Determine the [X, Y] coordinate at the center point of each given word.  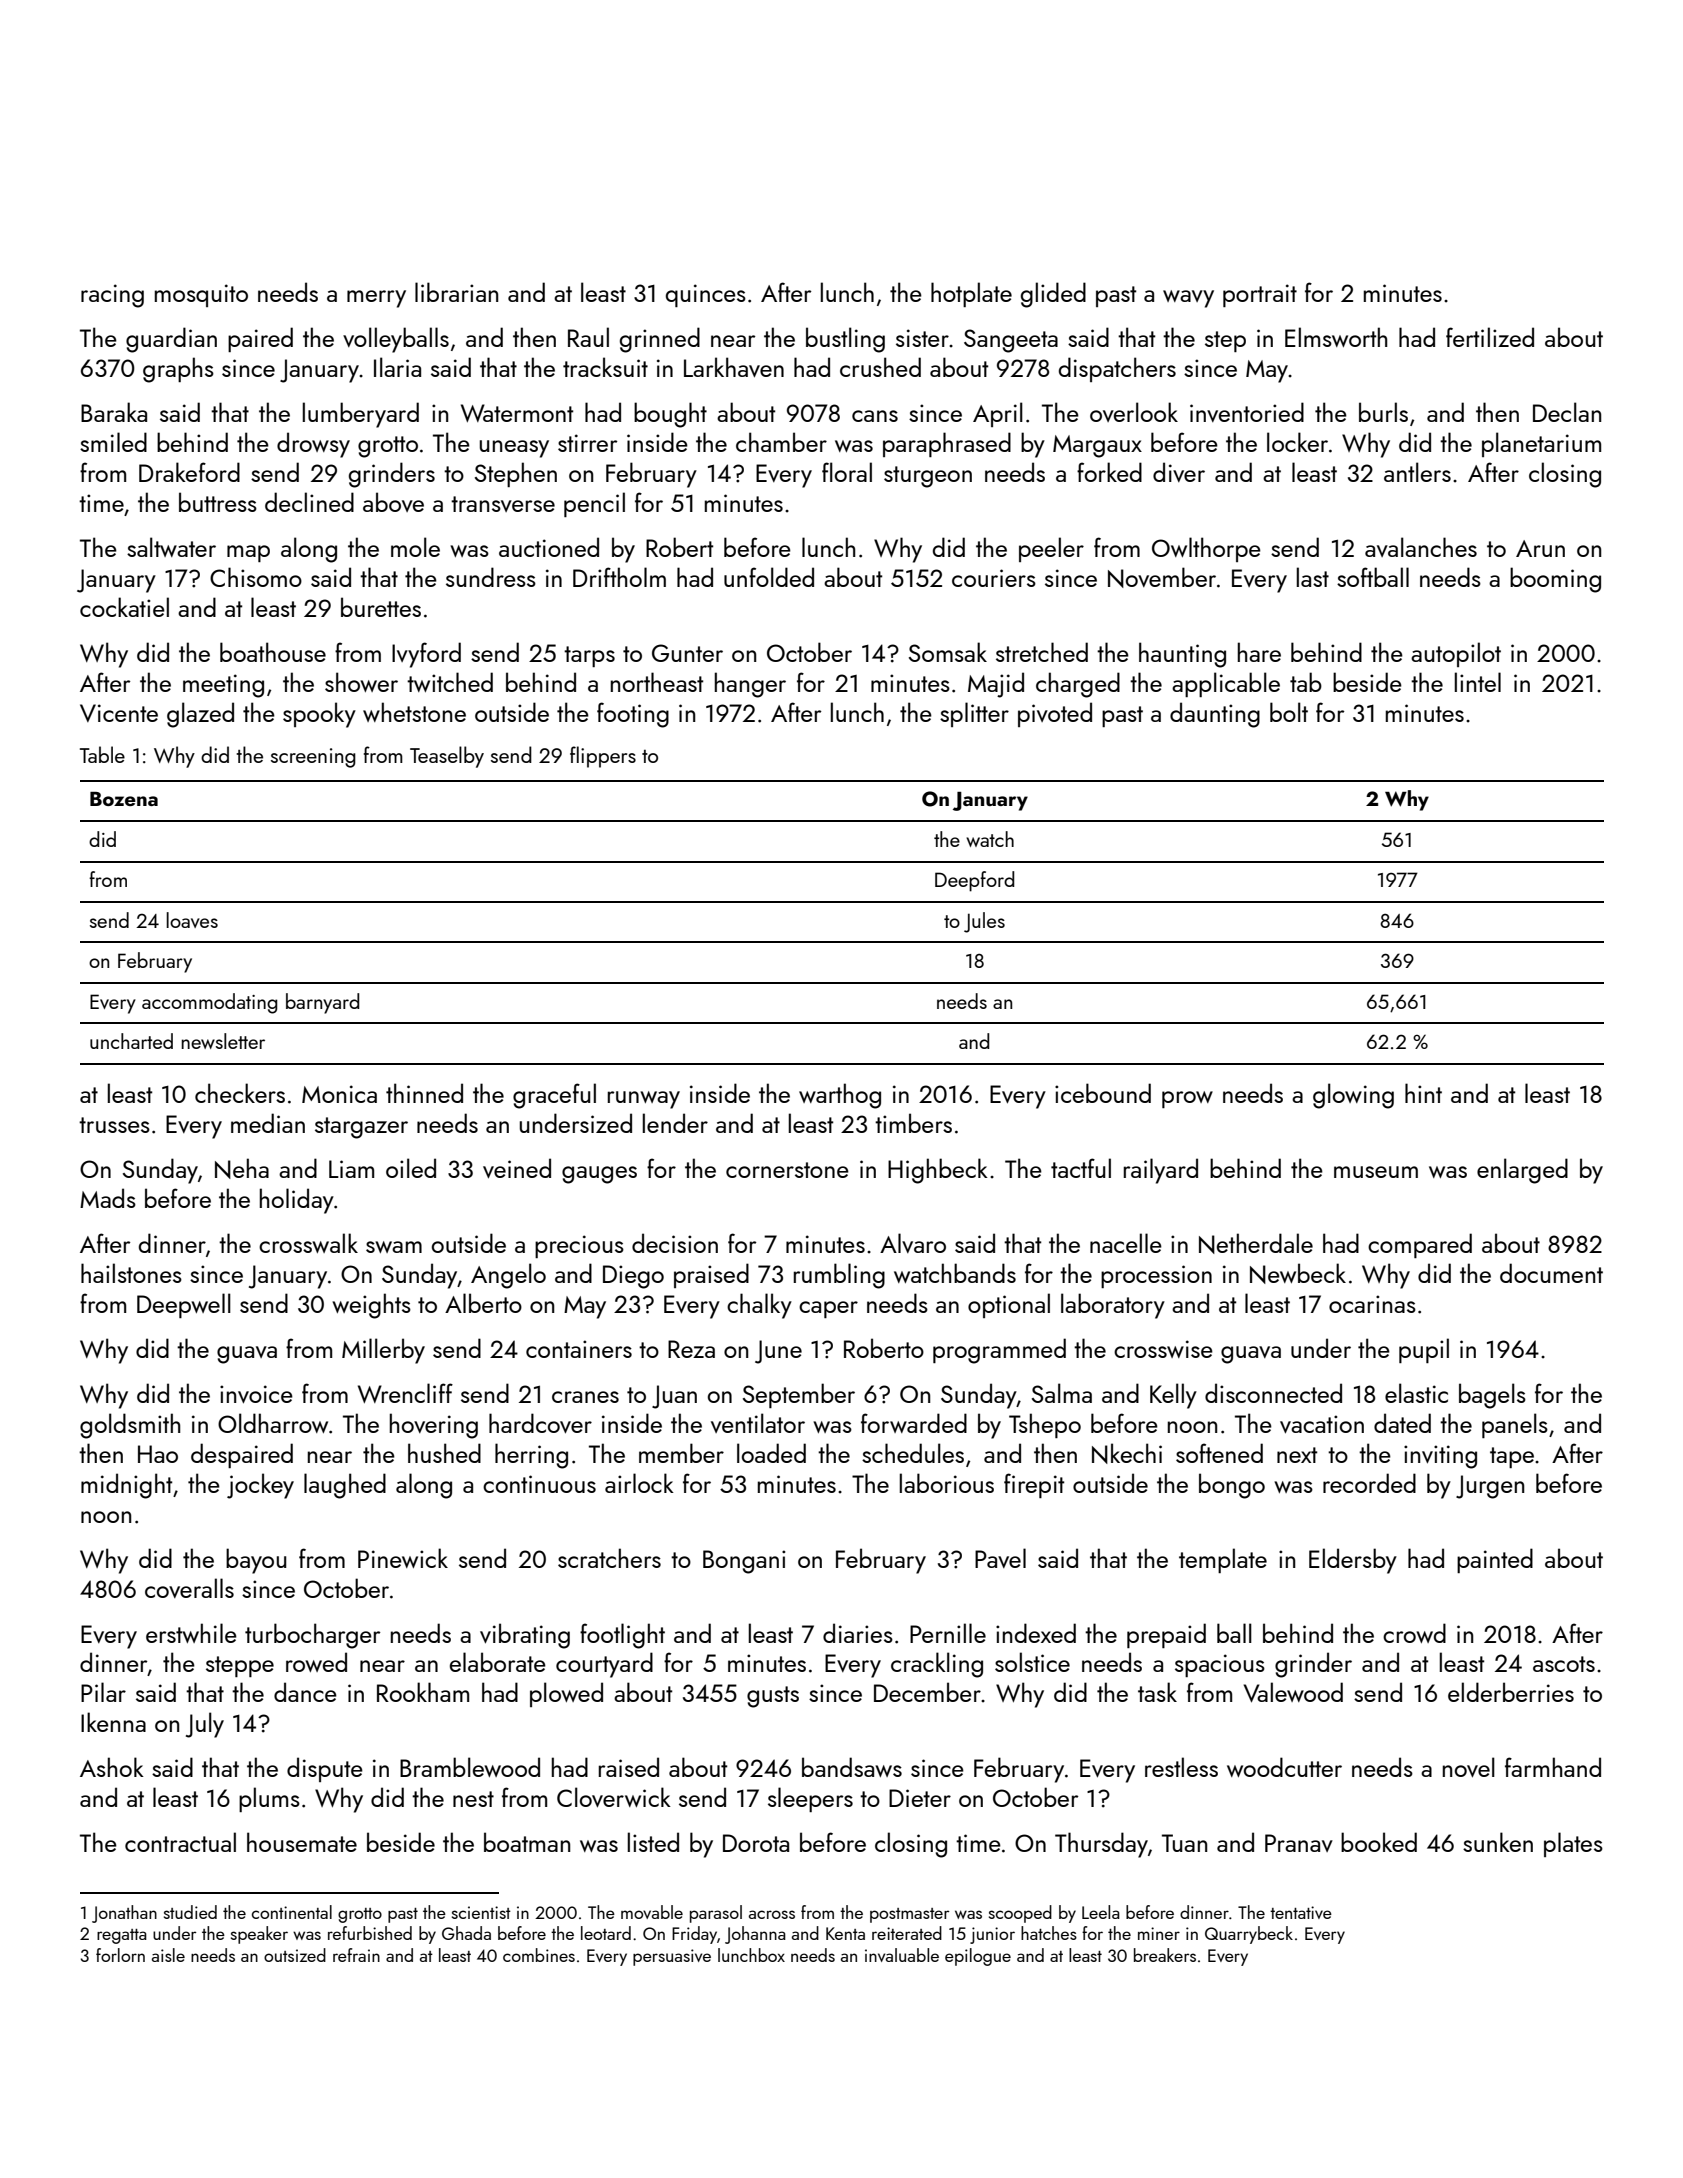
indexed [1036, 1633]
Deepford [974, 881]
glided [1053, 295]
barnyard [322, 1003]
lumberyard [361, 415]
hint [1423, 1093]
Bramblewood [470, 1767]
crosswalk [308, 1243]
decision [675, 1243]
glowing [1353, 1096]
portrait [1260, 295]
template [1223, 1560]
